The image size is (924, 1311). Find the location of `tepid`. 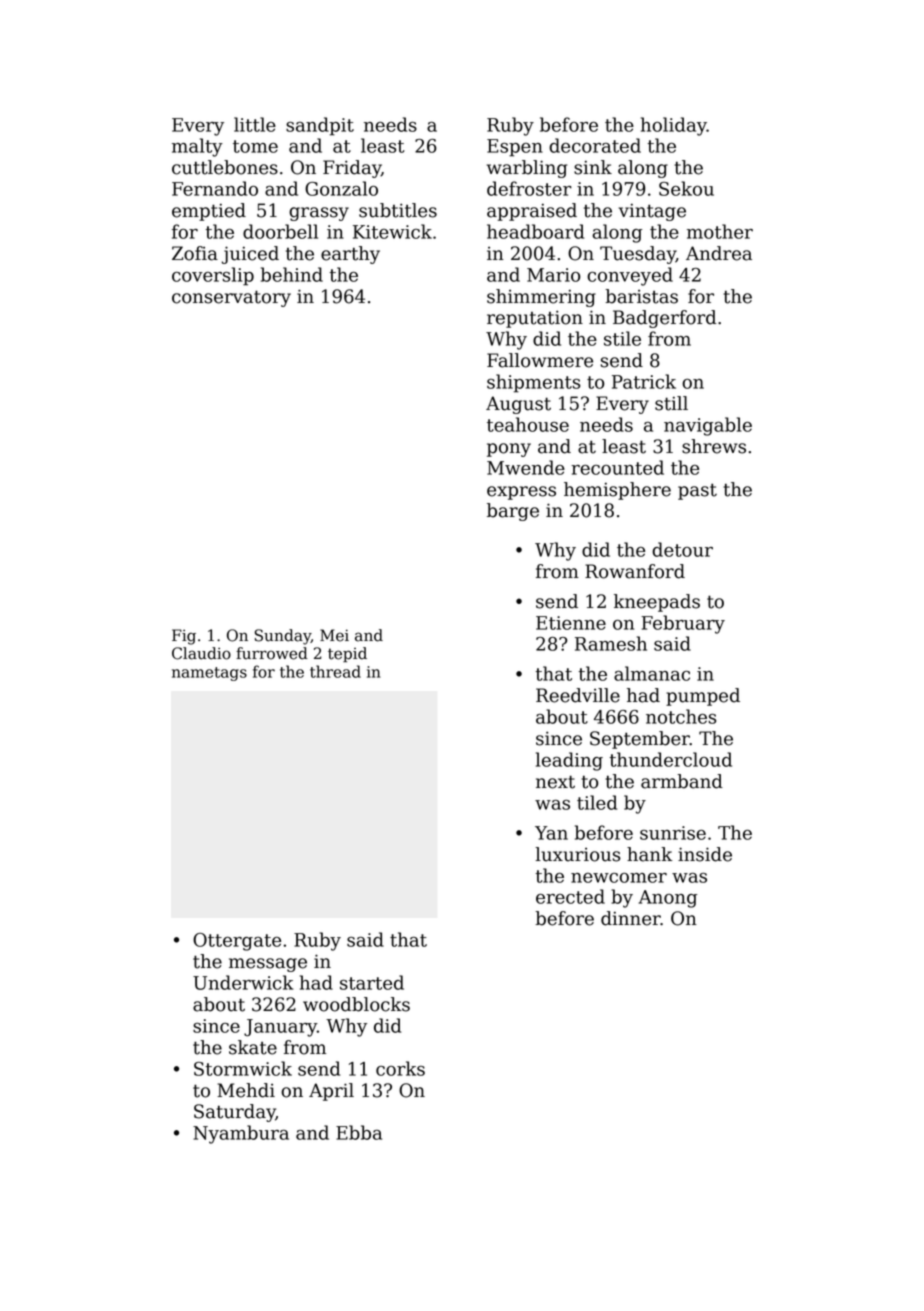

tepid is located at coordinates (347, 655).
